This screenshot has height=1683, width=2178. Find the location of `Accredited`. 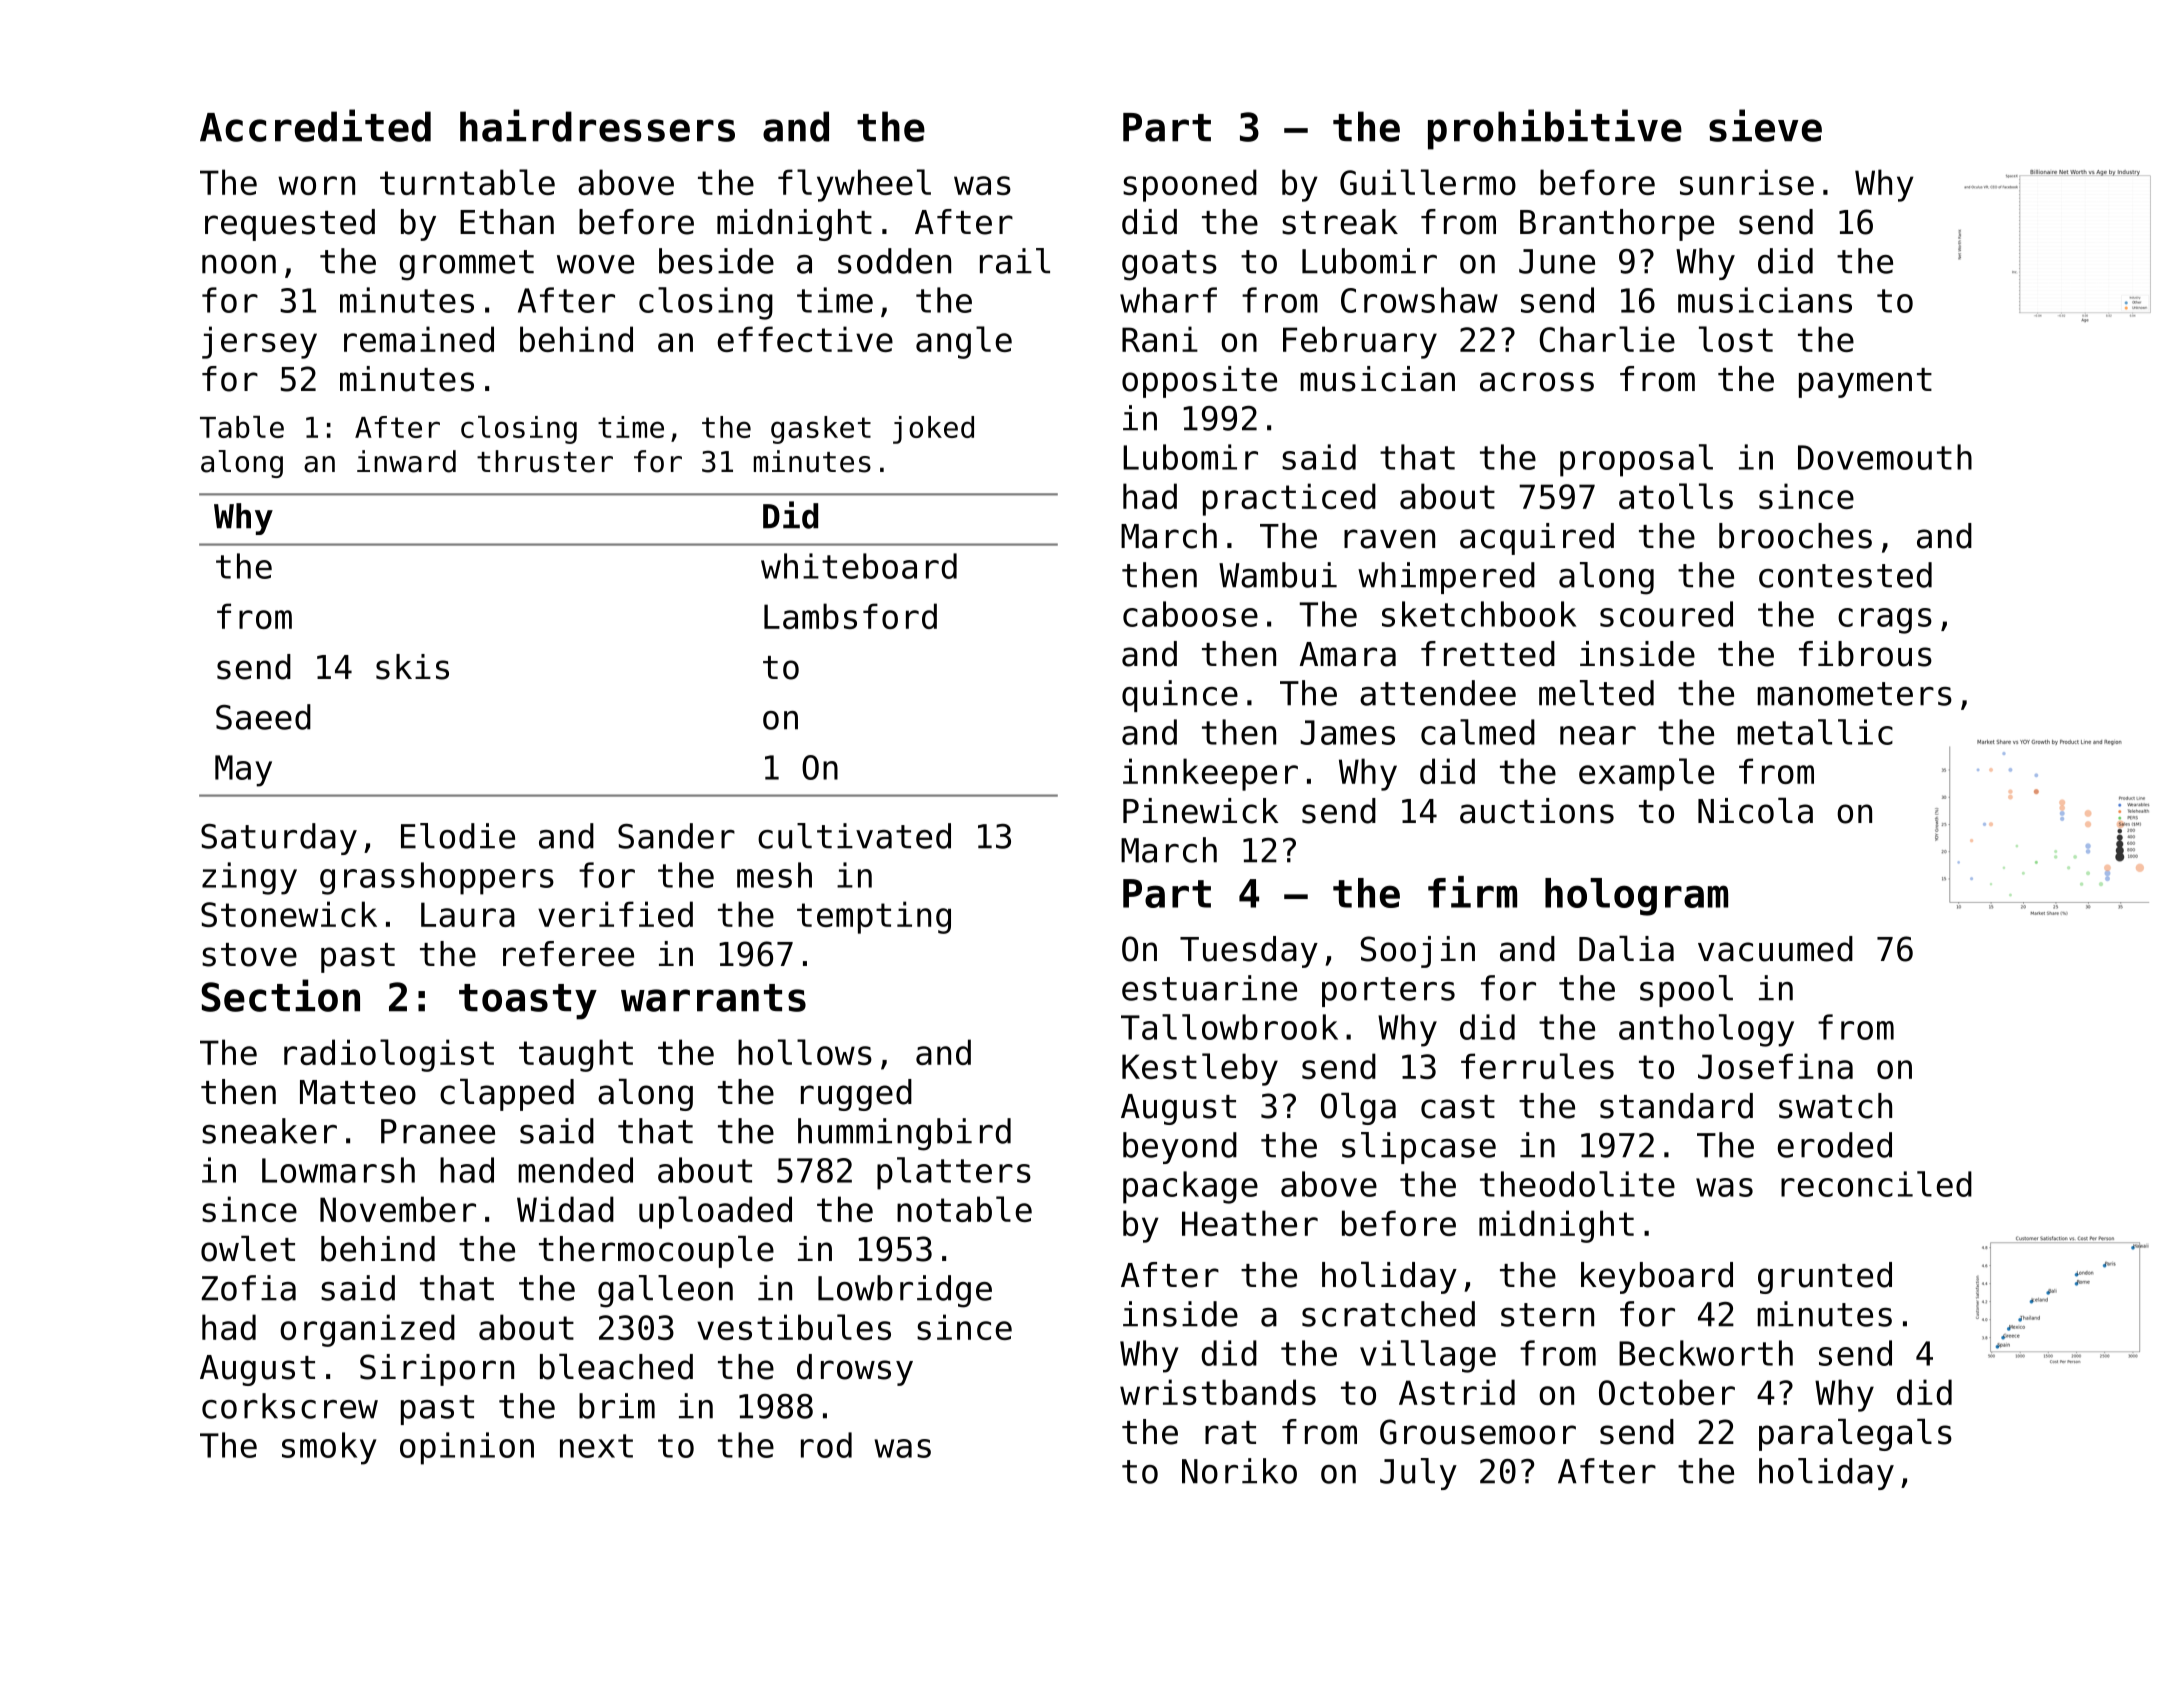

Accredited is located at coordinates (315, 125).
